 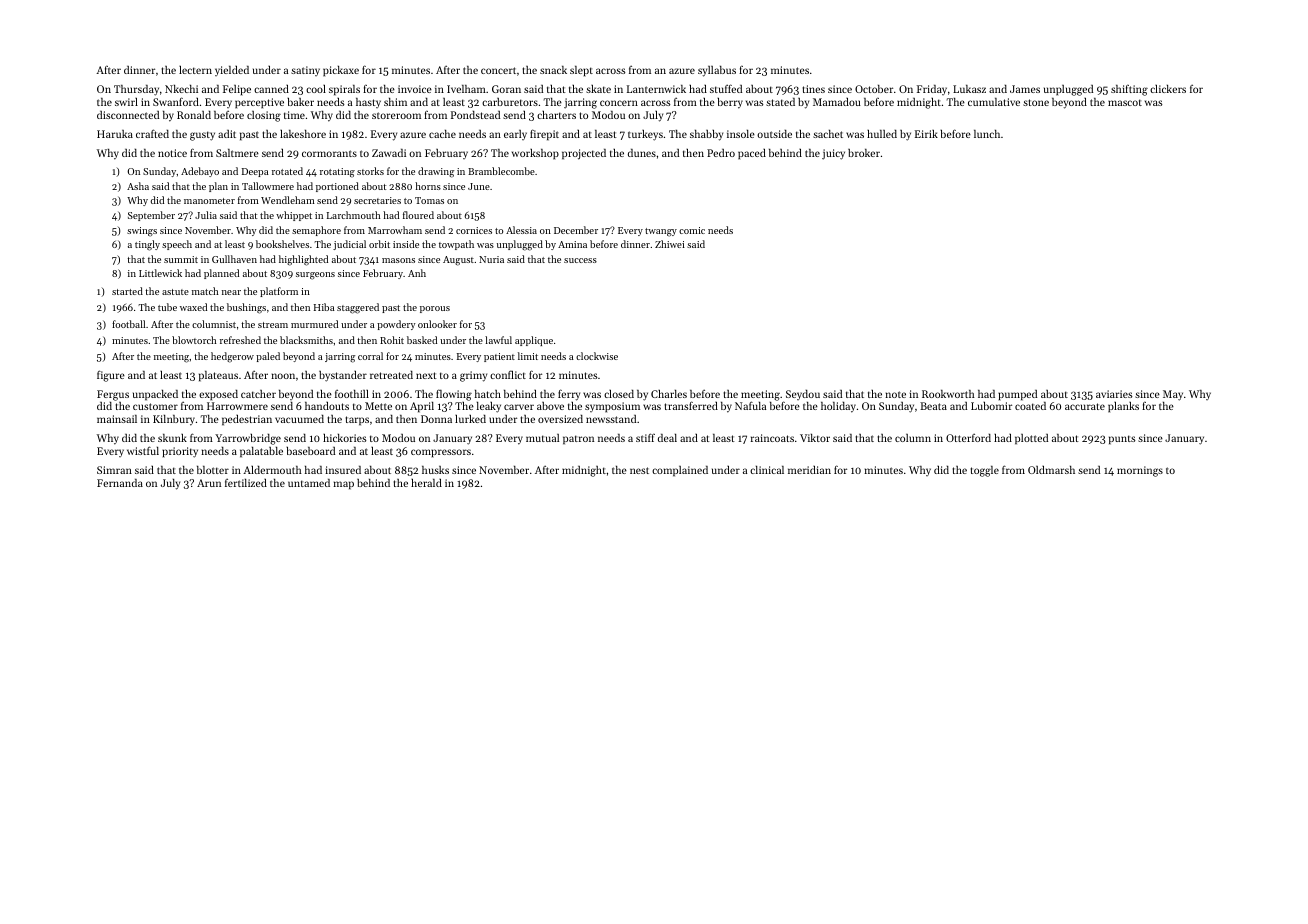 I want to click on Otterford, so click(x=968, y=437).
